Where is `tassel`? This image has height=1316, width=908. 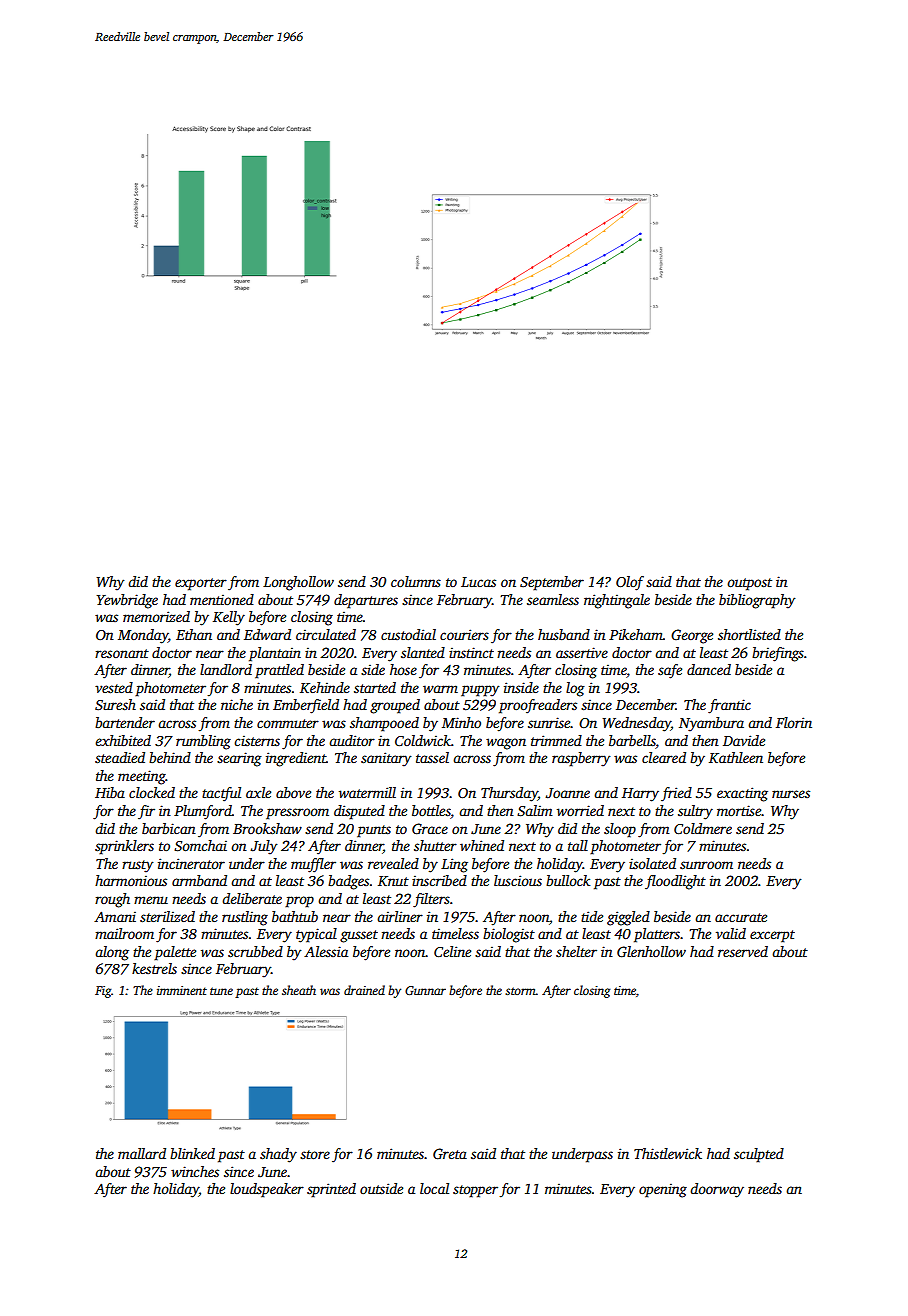
tassel is located at coordinates (432, 757).
